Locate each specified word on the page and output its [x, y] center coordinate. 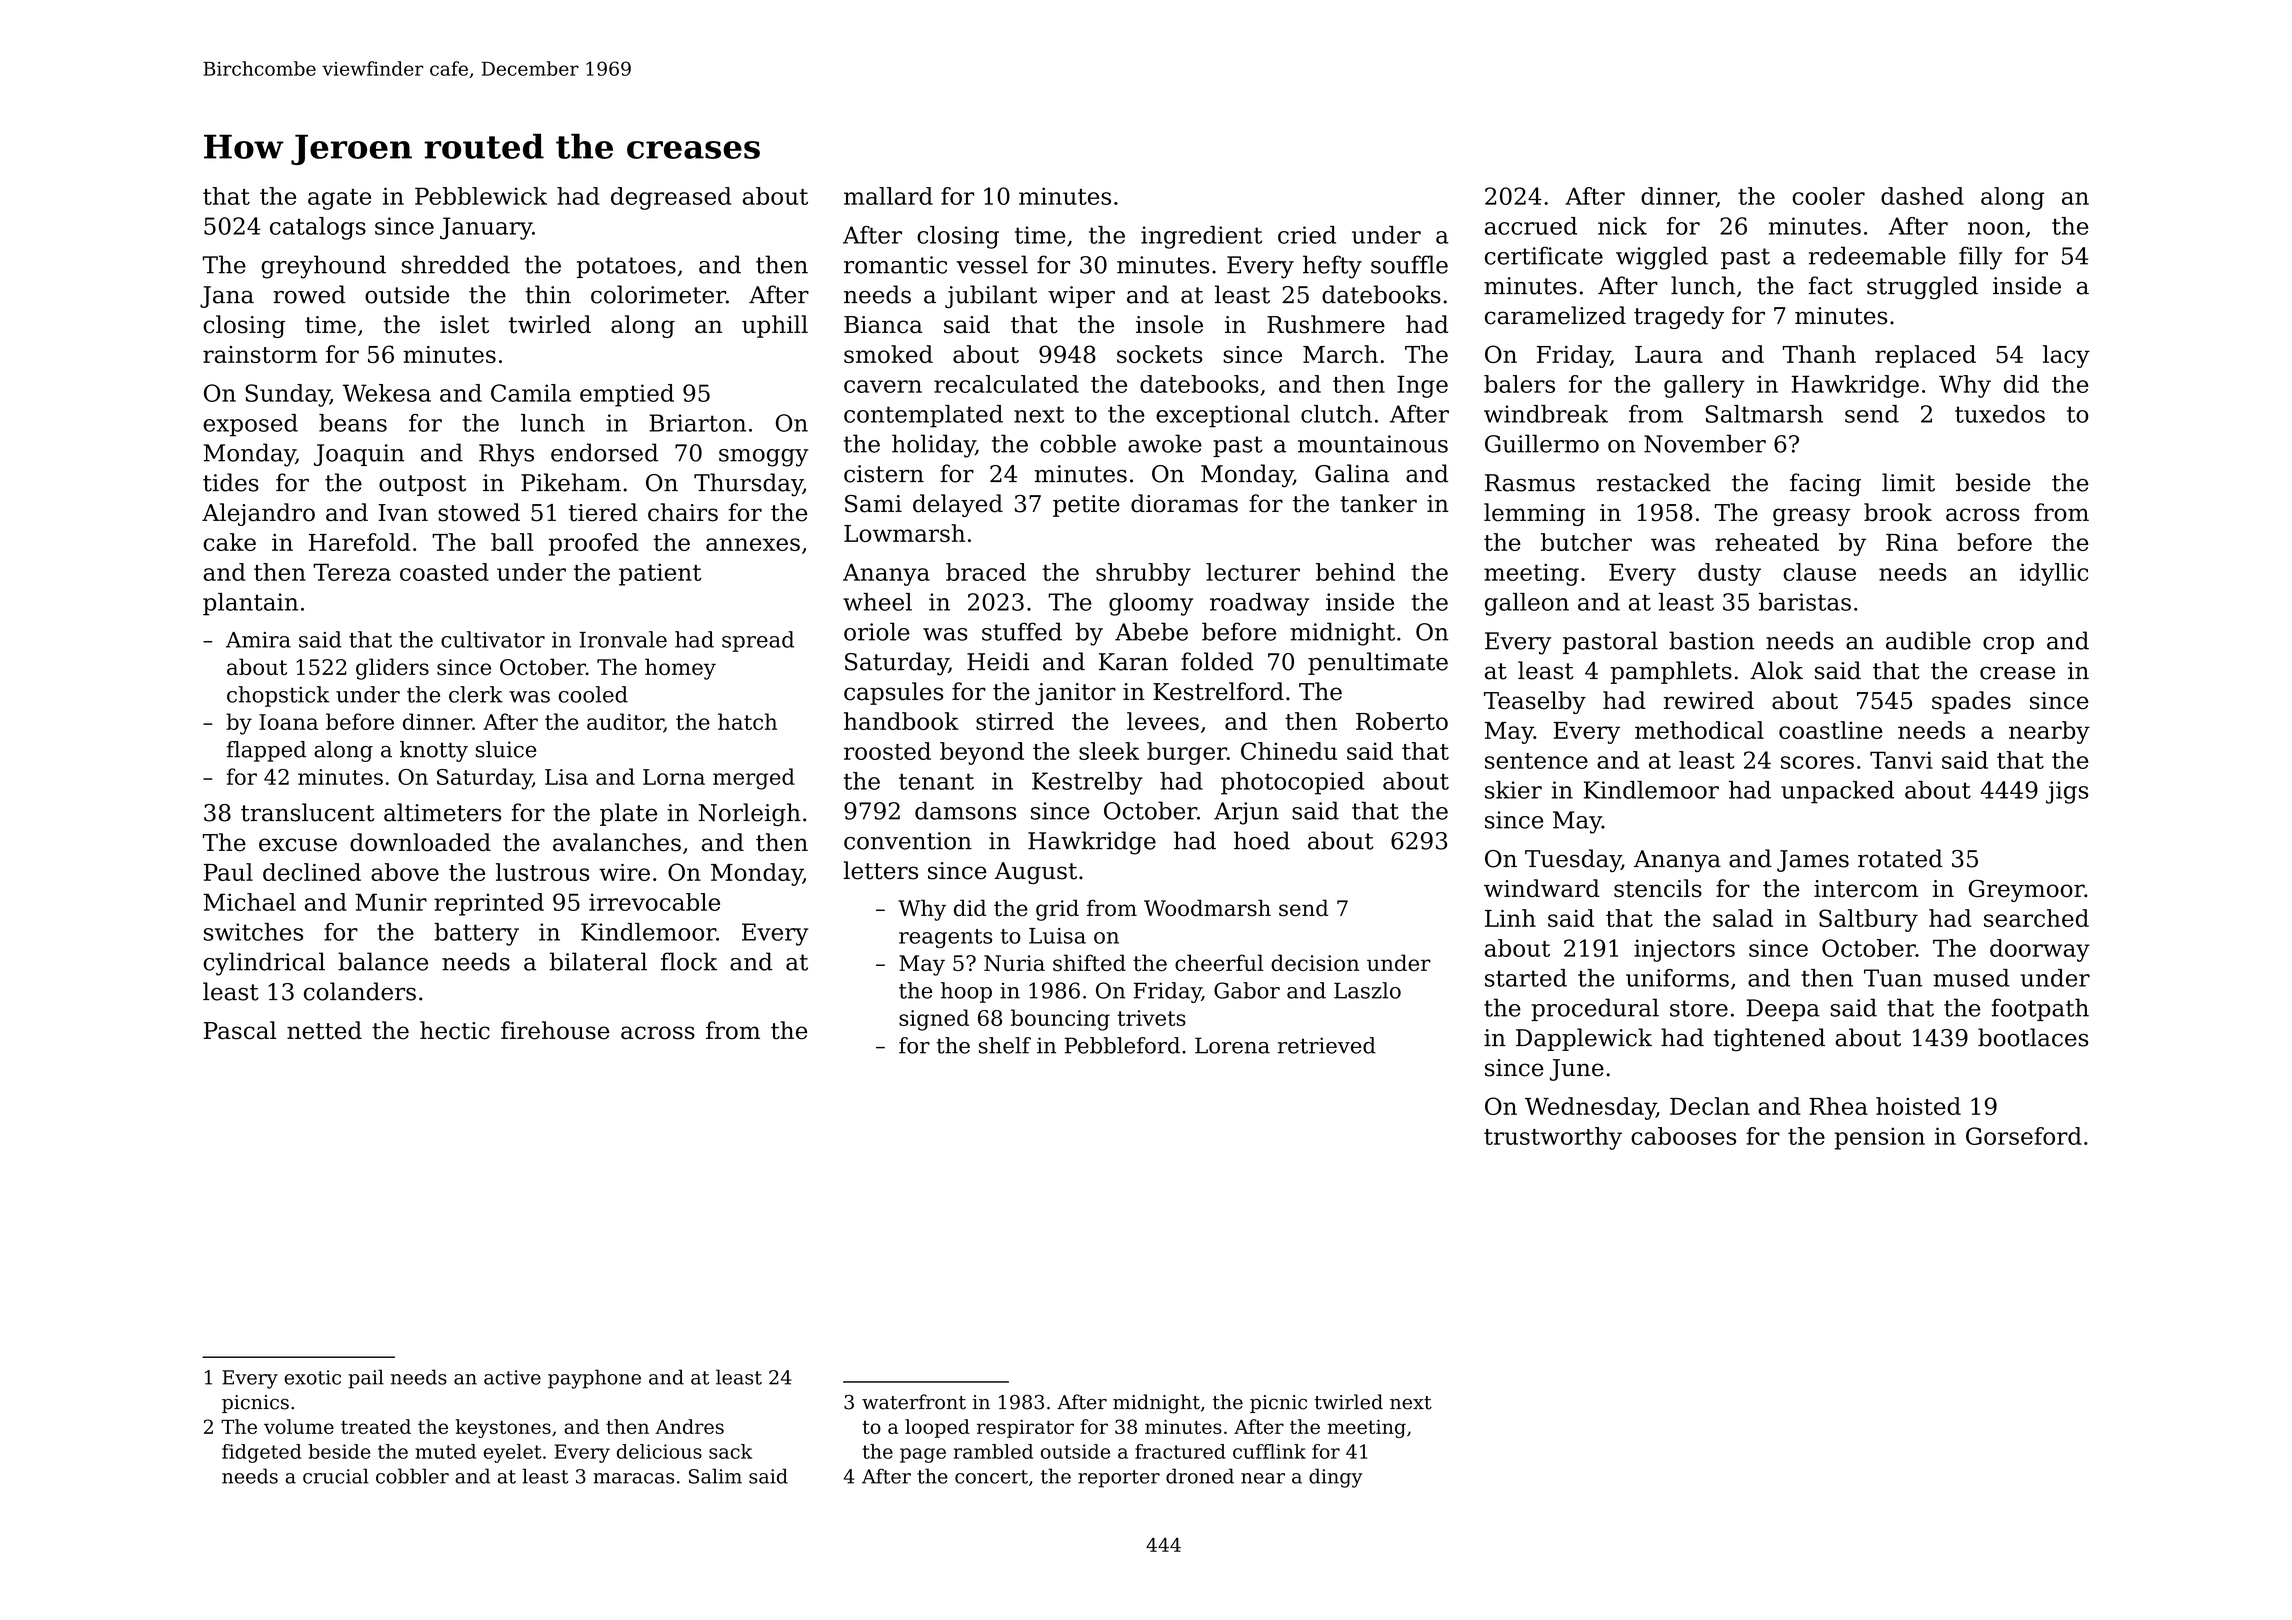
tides [231, 482]
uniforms [1677, 978]
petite [1086, 506]
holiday [933, 446]
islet [464, 324]
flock [689, 961]
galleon [1527, 604]
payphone [594, 1379]
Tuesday [1573, 860]
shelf [1005, 1045]
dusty [1729, 574]
